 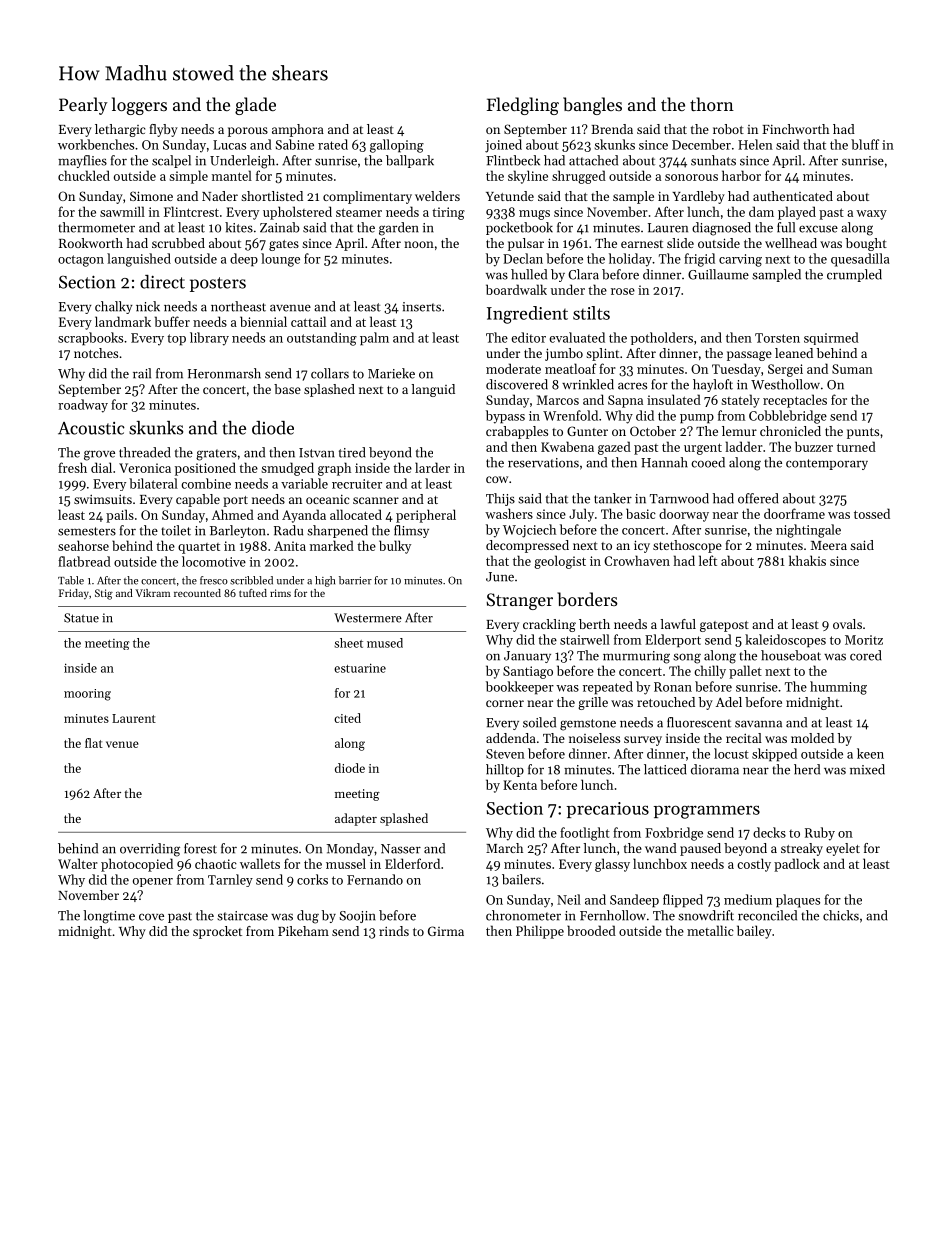 What do you see at coordinates (708, 560) in the page?
I see `left` at bounding box center [708, 560].
